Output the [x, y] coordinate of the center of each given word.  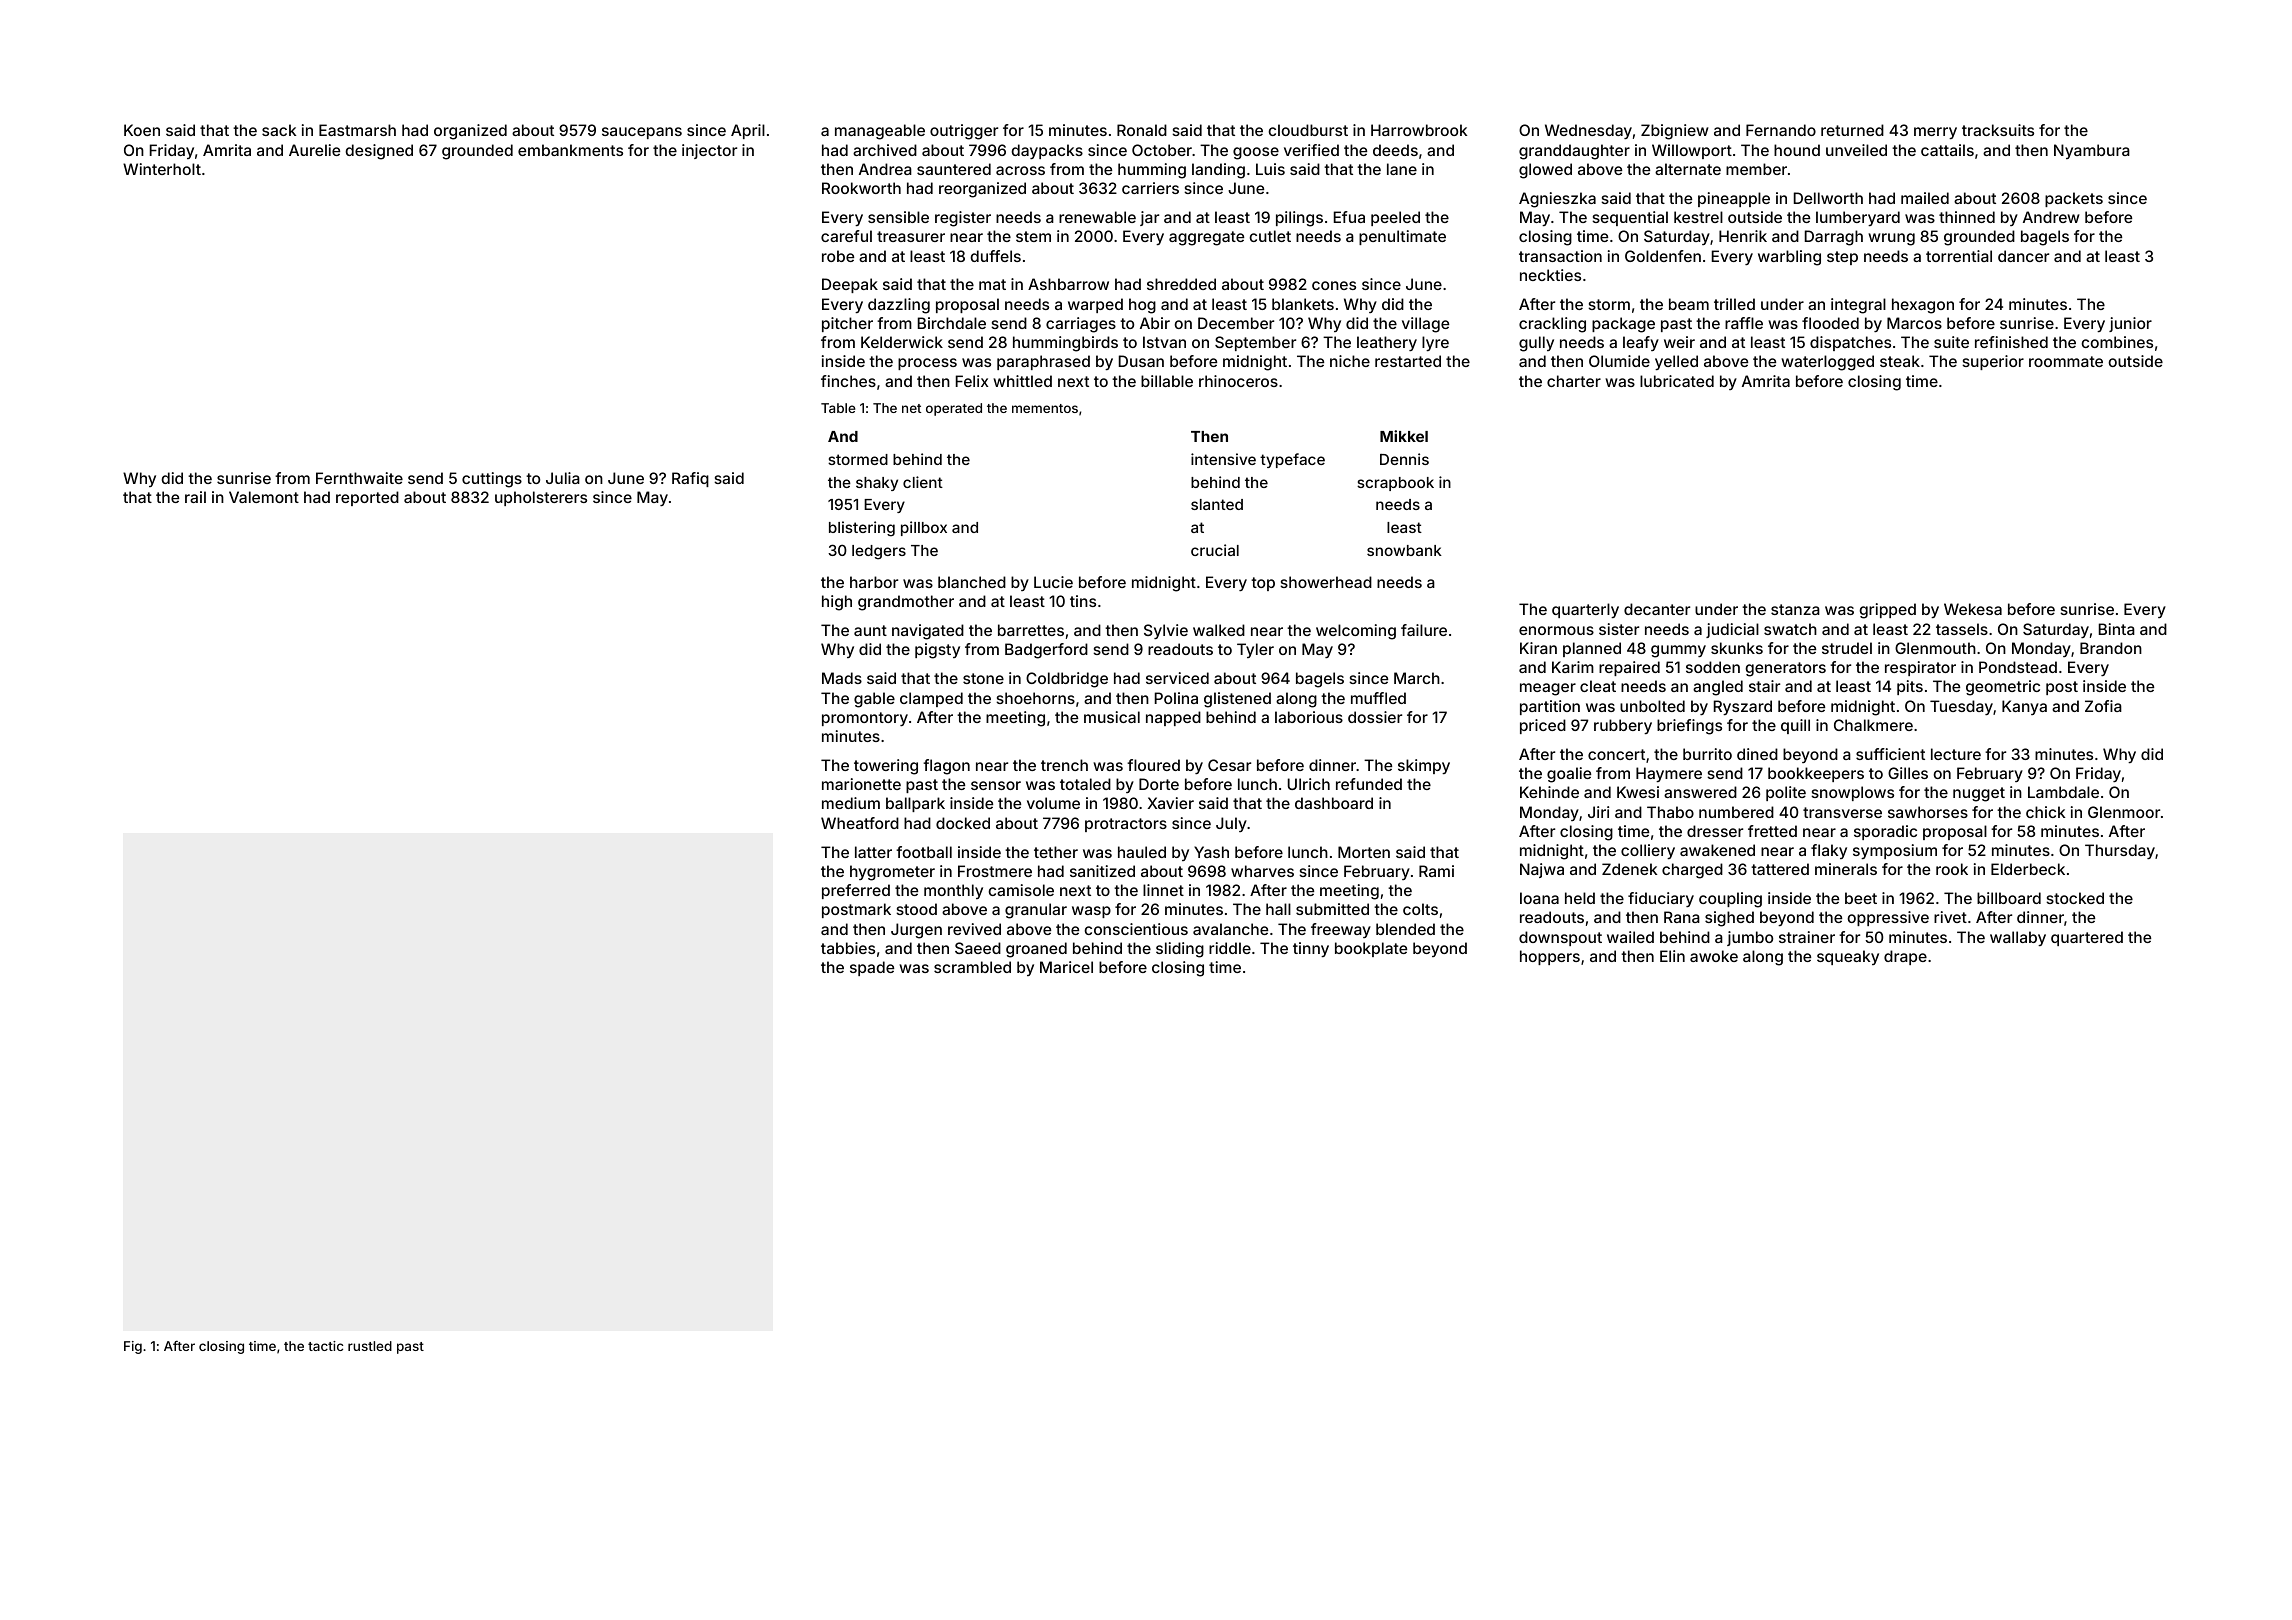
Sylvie [1166, 631]
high [837, 603]
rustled [370, 1346]
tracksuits [1998, 130]
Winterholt [162, 169]
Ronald [1142, 130]
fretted [1772, 831]
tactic [325, 1346]
